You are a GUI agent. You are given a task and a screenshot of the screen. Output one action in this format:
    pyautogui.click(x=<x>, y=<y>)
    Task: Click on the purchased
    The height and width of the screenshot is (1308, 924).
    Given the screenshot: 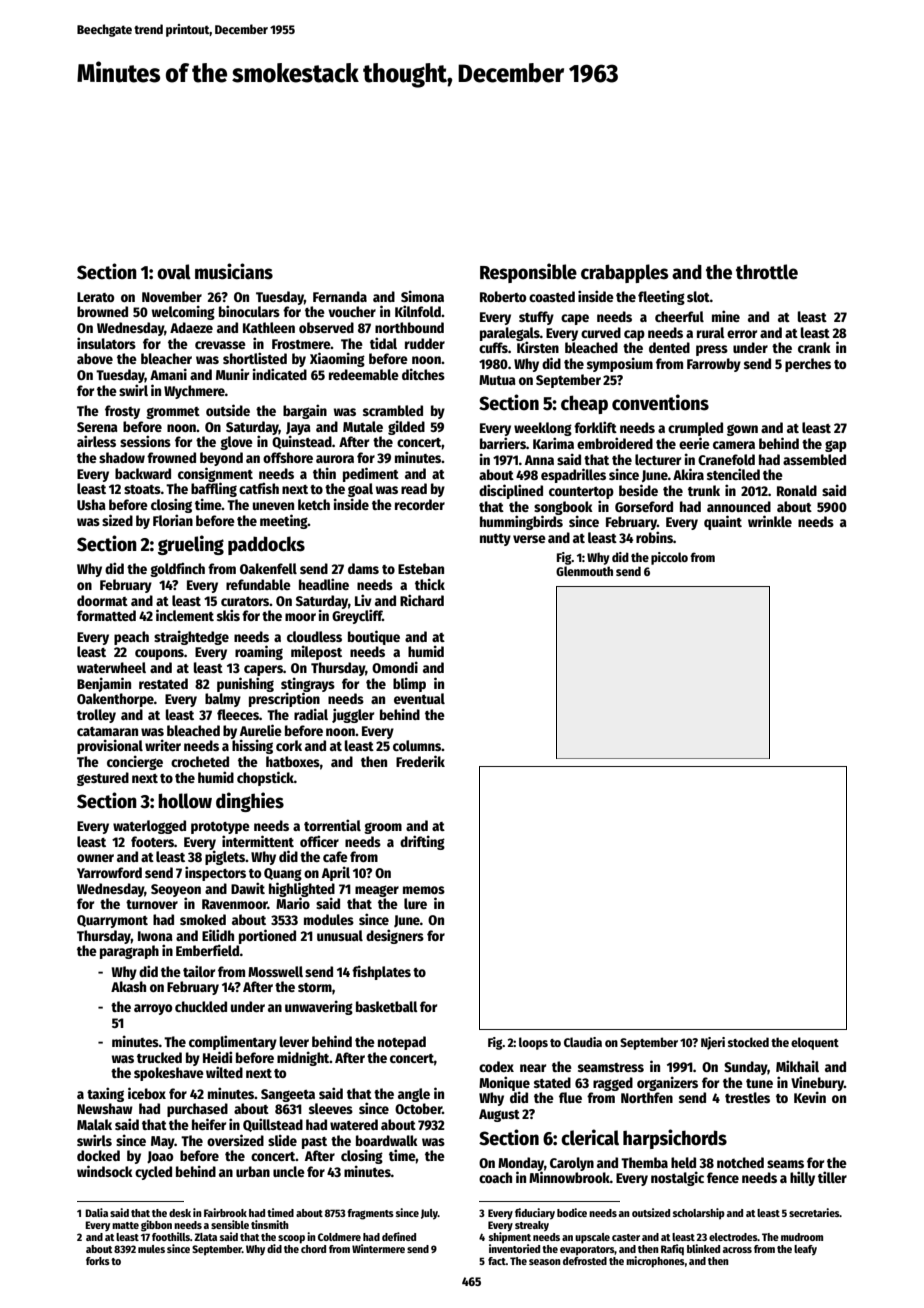 What is the action you would take?
    pyautogui.click(x=197, y=1110)
